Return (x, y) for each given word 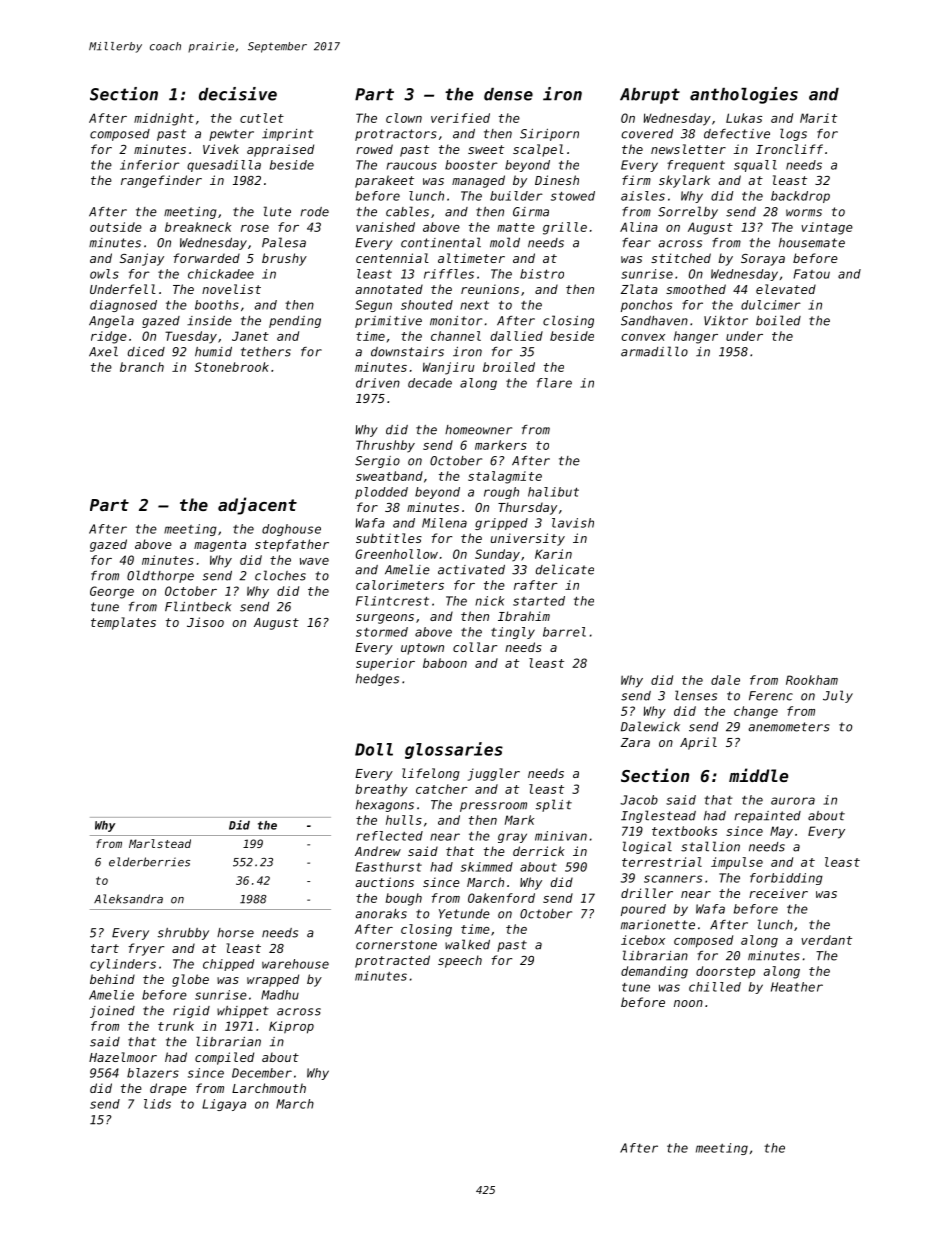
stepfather (292, 545)
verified (460, 118)
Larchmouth (269, 1088)
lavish (573, 523)
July (838, 696)
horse (235, 933)
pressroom (493, 807)
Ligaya (224, 1105)
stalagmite (505, 477)
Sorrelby (688, 212)
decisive (238, 94)
